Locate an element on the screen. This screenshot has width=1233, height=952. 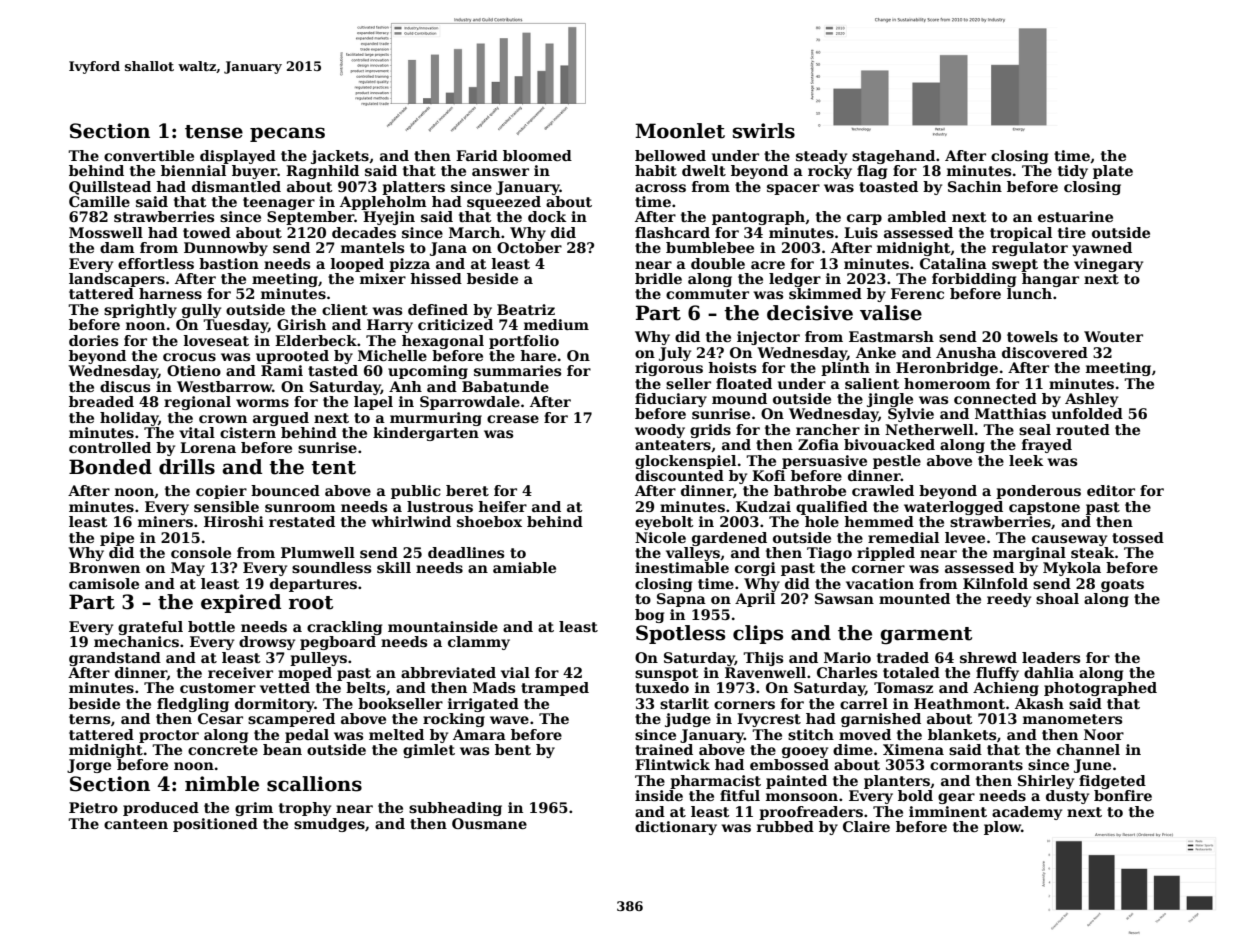
capstone is located at coordinates (1044, 508).
